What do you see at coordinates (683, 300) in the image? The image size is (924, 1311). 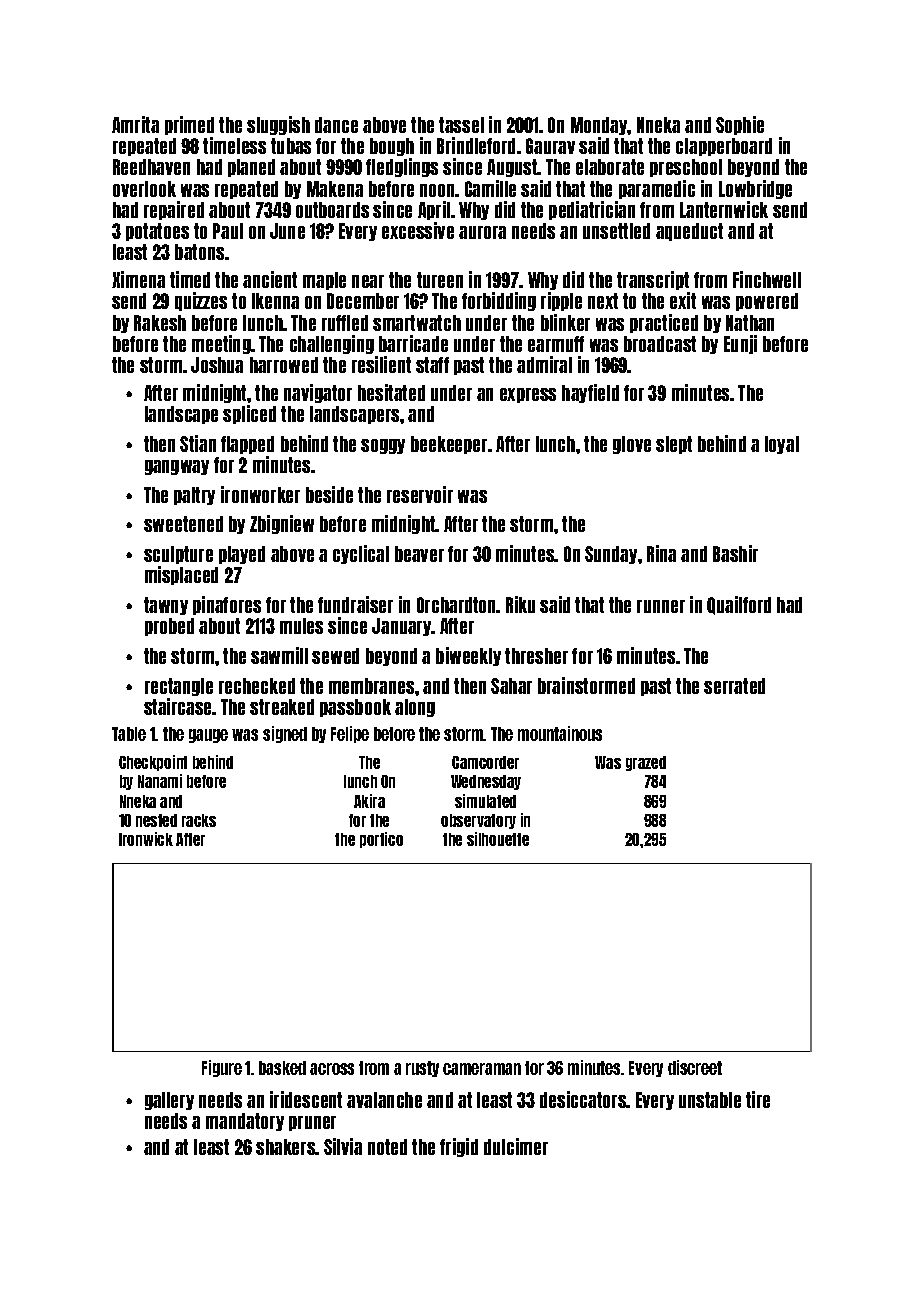 I see `exit` at bounding box center [683, 300].
